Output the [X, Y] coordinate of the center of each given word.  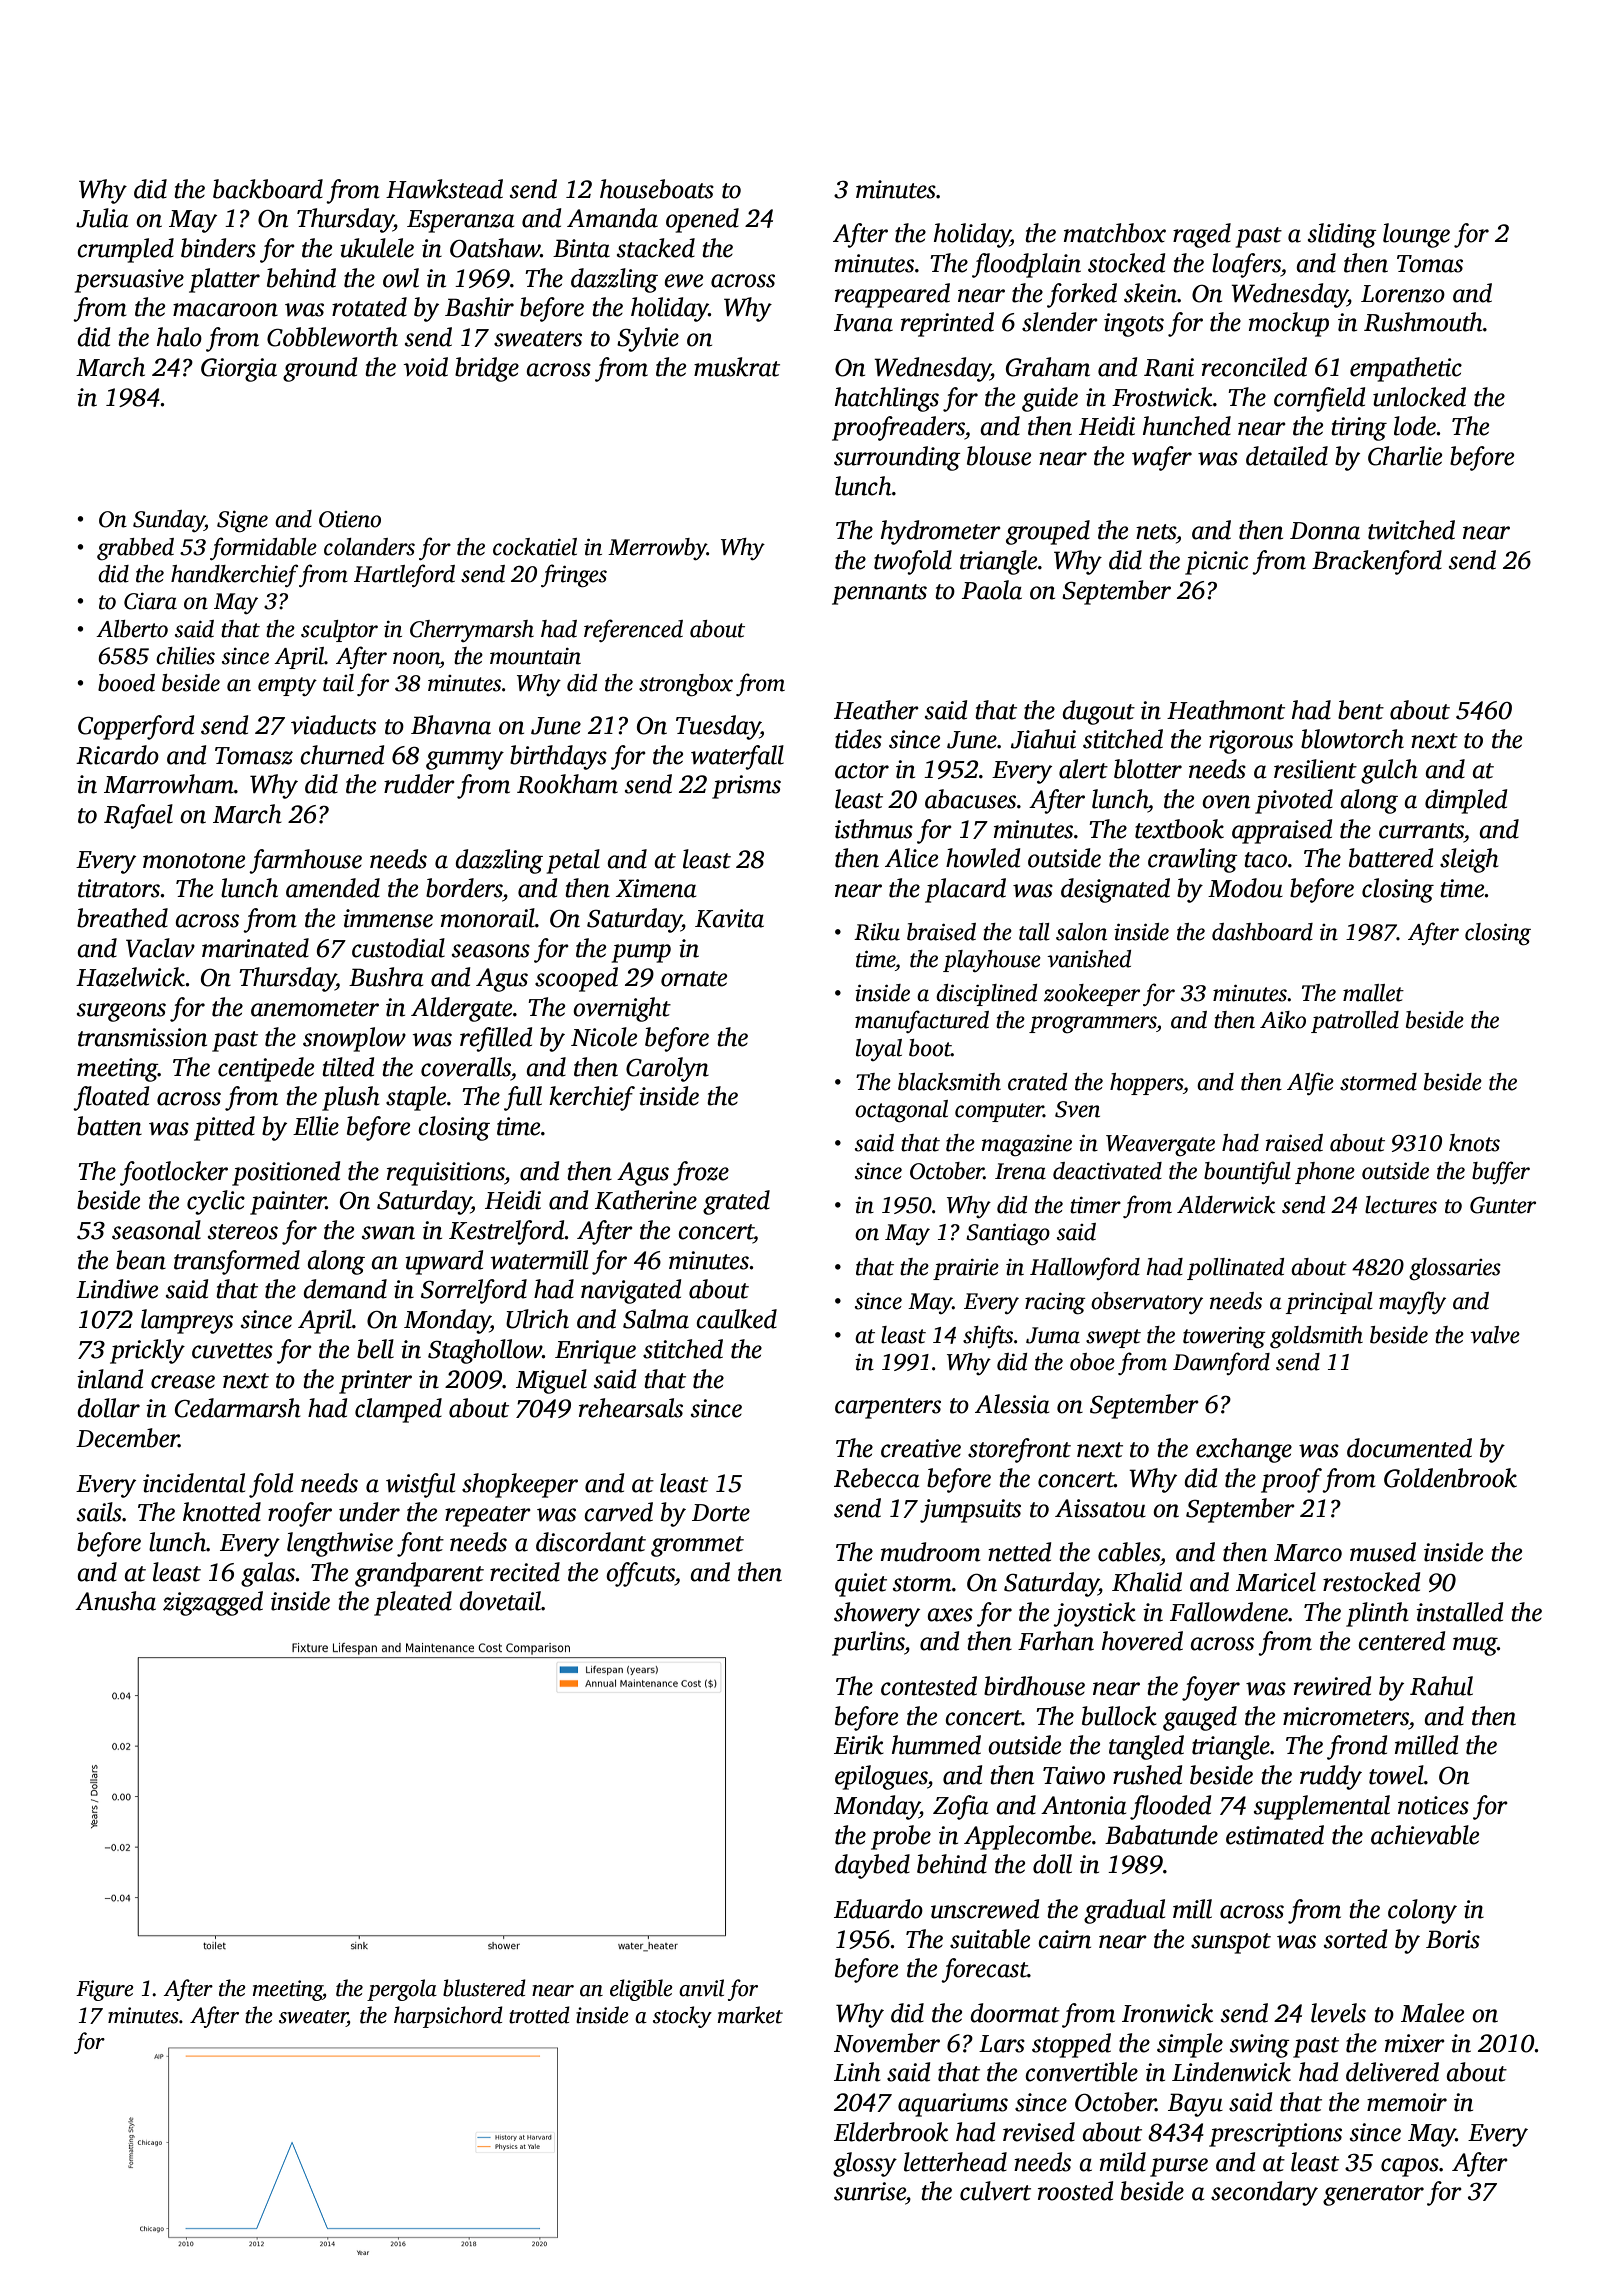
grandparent [419, 1574]
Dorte [721, 1513]
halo [179, 337]
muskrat [737, 367]
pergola [402, 1990]
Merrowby [657, 549]
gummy [465, 760]
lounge [1416, 235]
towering [1224, 1338]
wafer [1162, 458]
